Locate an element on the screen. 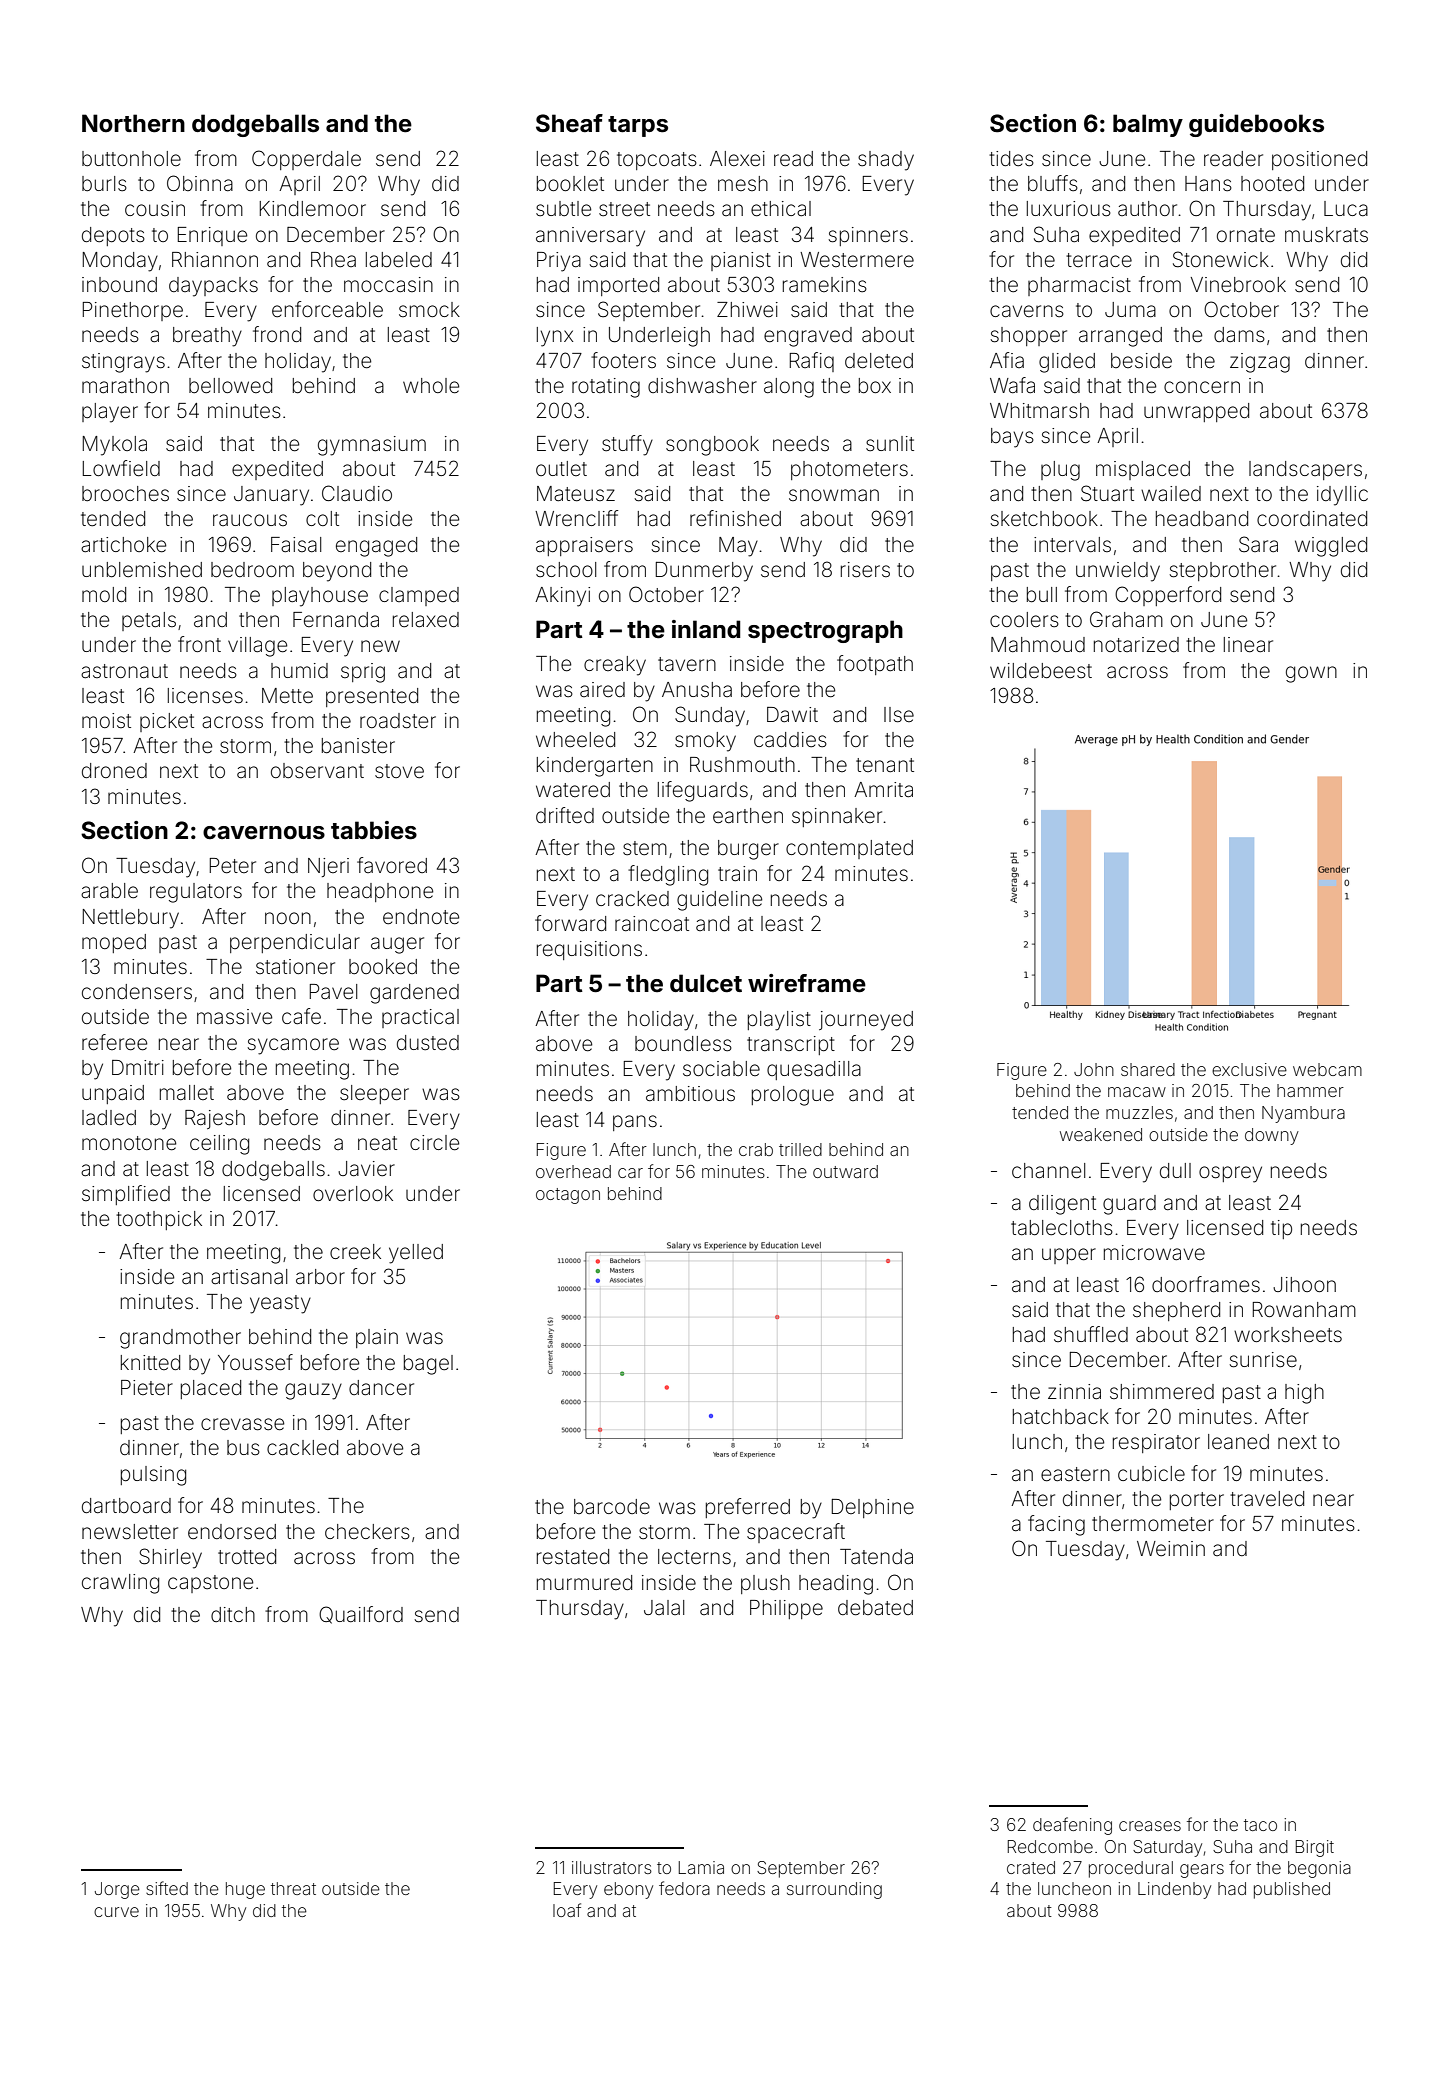 This screenshot has width=1450, height=2100. inland is located at coordinates (706, 629).
